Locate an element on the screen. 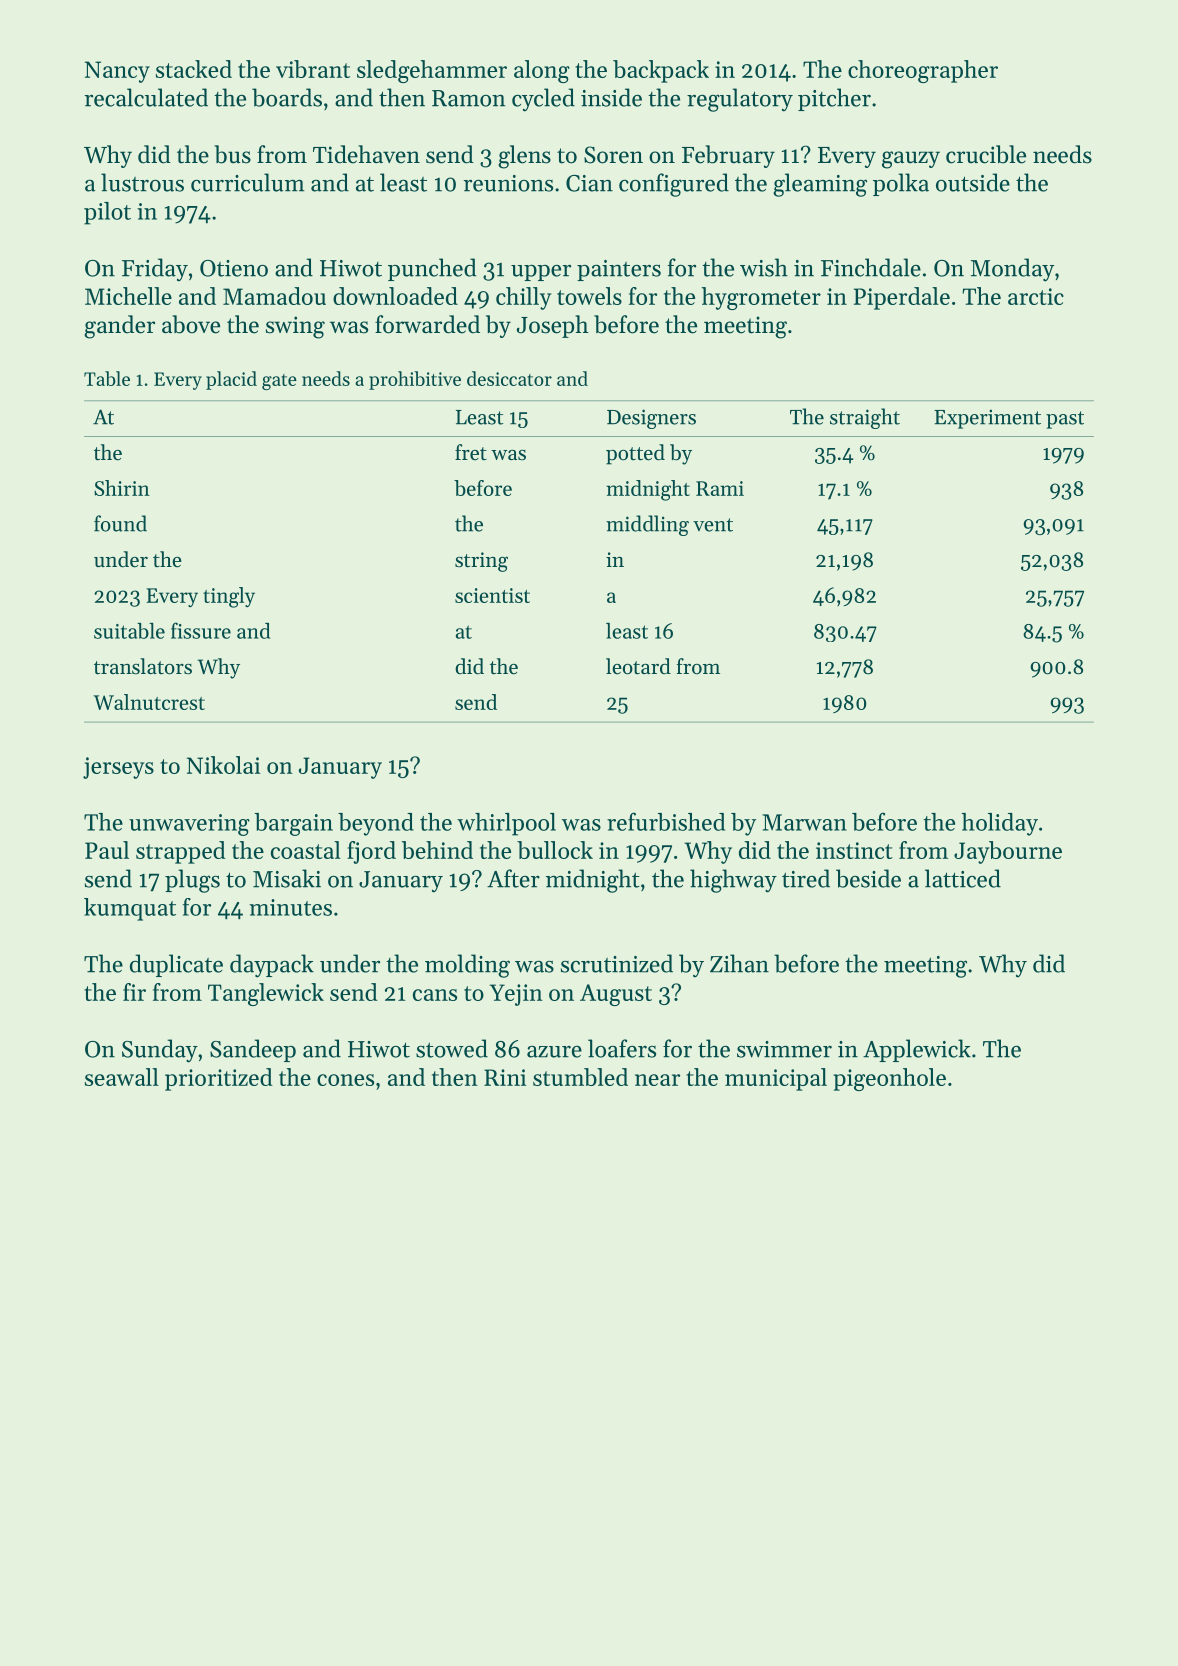 The width and height of the screenshot is (1178, 1666). punched is located at coordinates (432, 269).
